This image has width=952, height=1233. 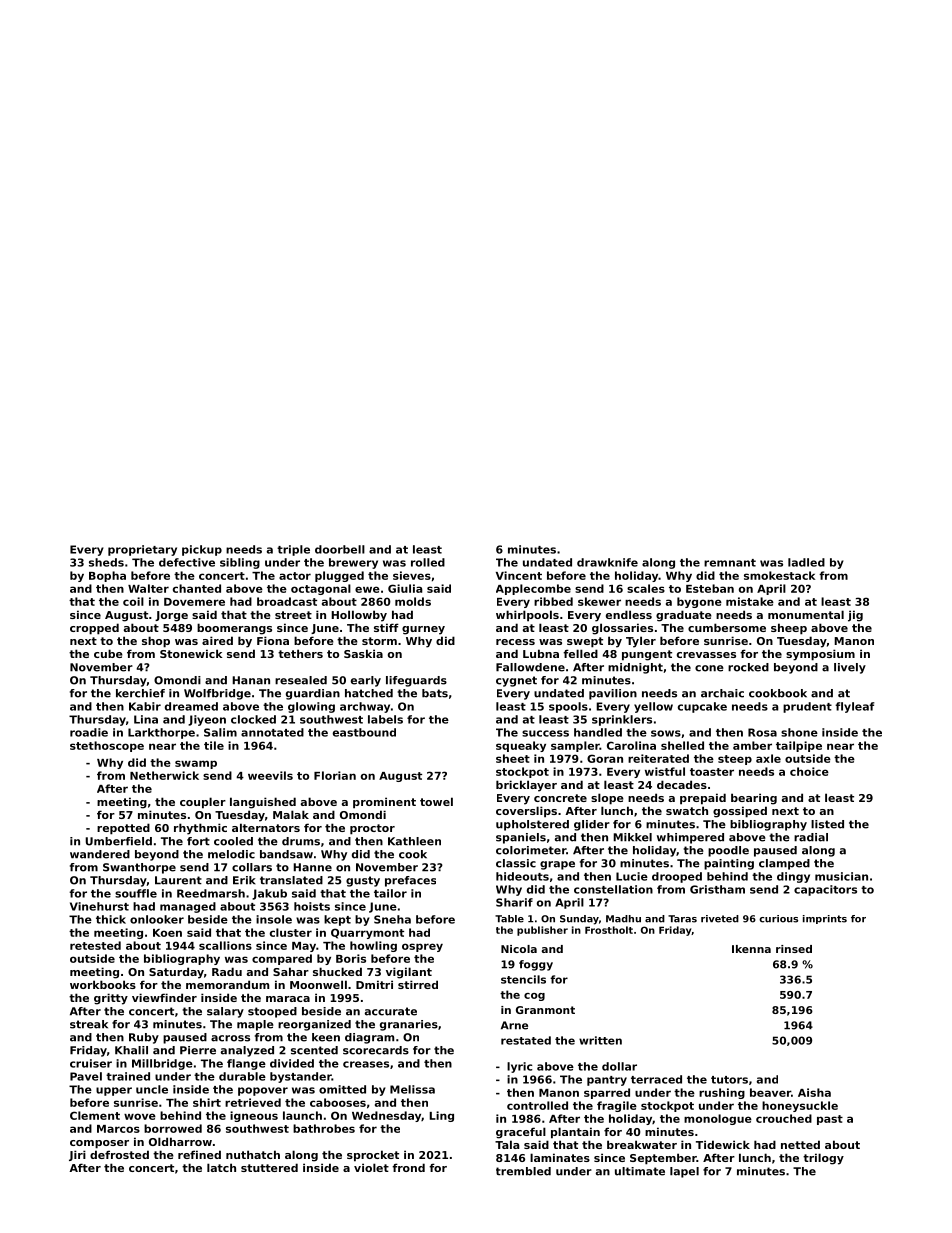 What do you see at coordinates (710, 588) in the image?
I see `Esteban` at bounding box center [710, 588].
